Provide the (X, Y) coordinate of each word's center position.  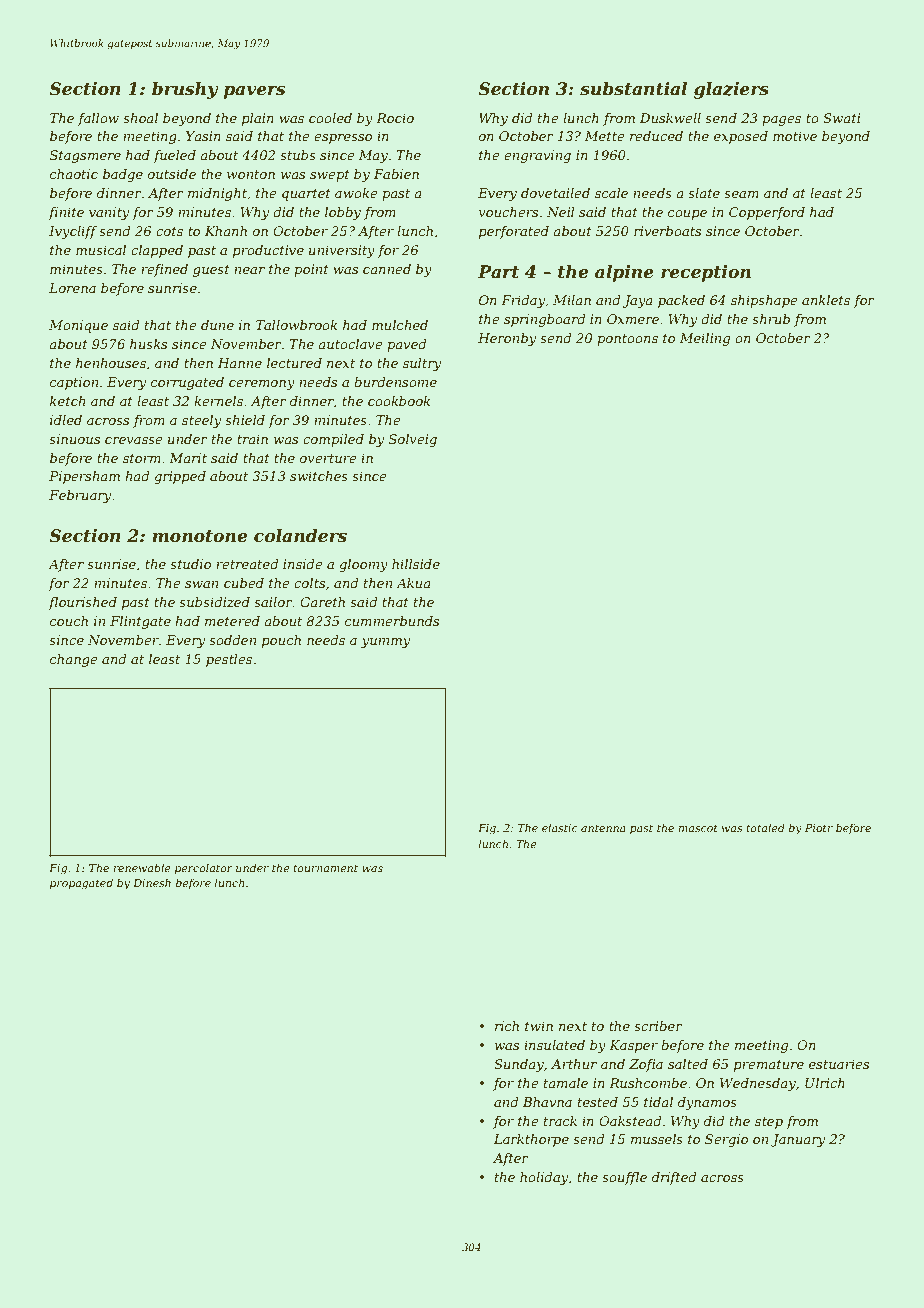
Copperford (767, 213)
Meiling (705, 339)
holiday (544, 1178)
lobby (343, 213)
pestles (229, 660)
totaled (765, 827)
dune (217, 325)
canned (387, 269)
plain (258, 119)
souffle (624, 1178)
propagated (81, 884)
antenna (603, 828)
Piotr (819, 828)
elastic (560, 827)
